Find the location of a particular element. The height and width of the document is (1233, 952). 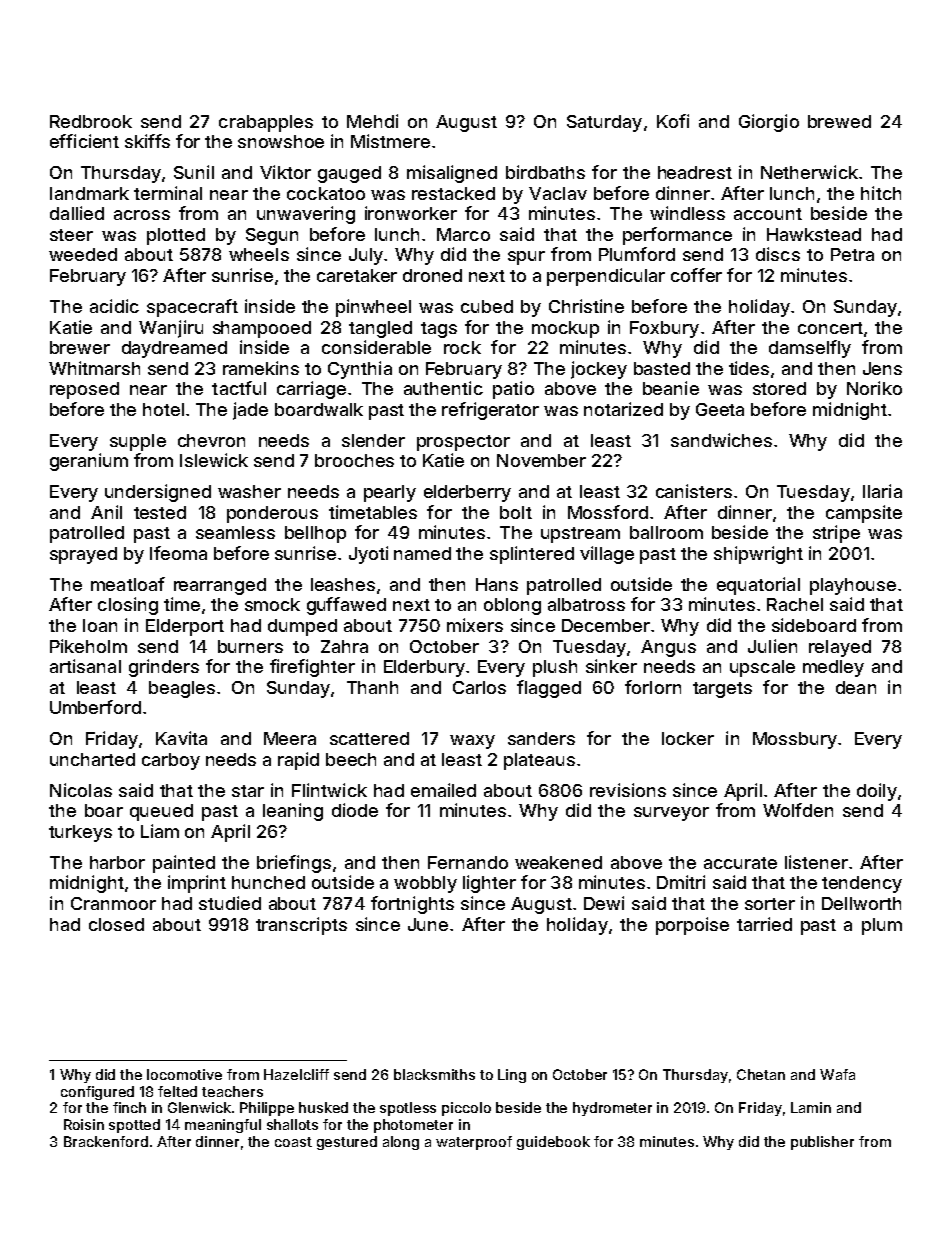

brewed is located at coordinates (839, 121).
